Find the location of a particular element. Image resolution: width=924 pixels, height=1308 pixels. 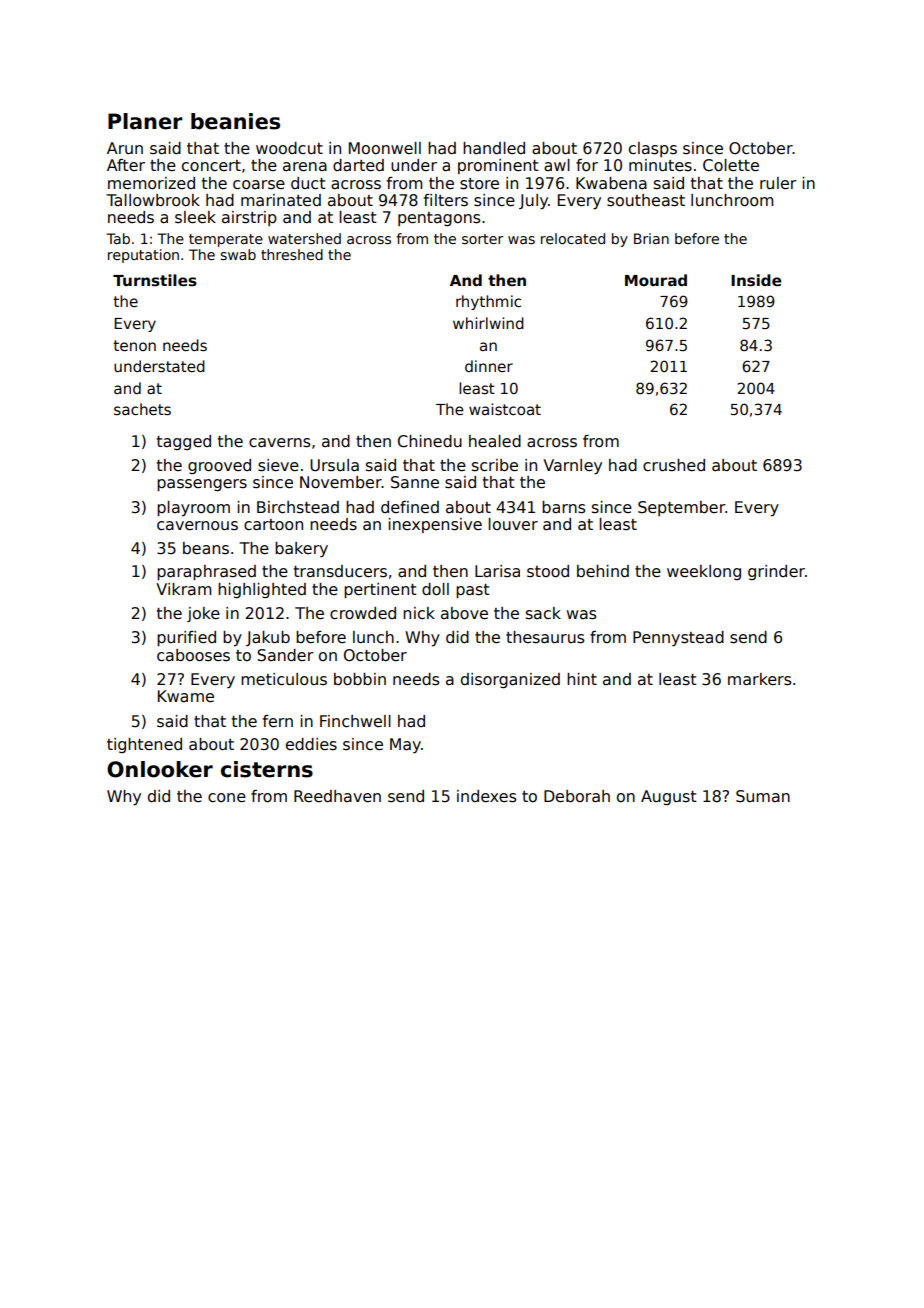

cisterns is located at coordinates (267, 769).
